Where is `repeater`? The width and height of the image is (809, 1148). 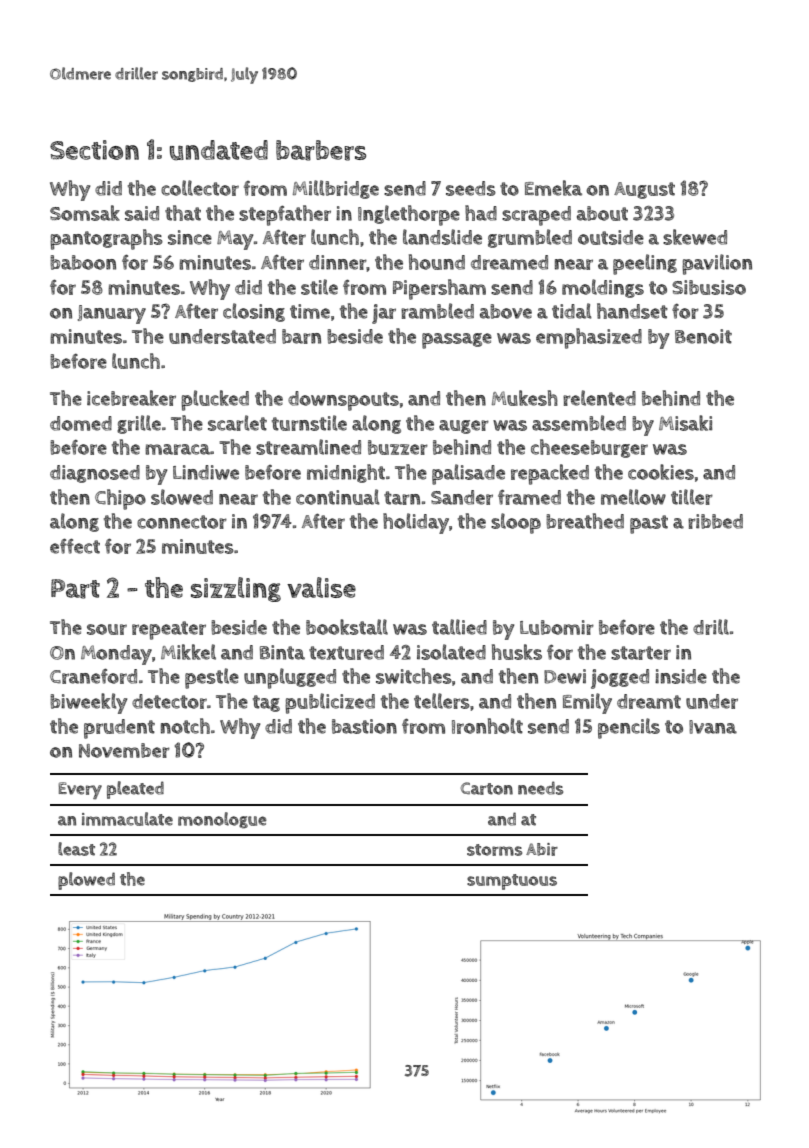
repeater is located at coordinates (169, 630).
